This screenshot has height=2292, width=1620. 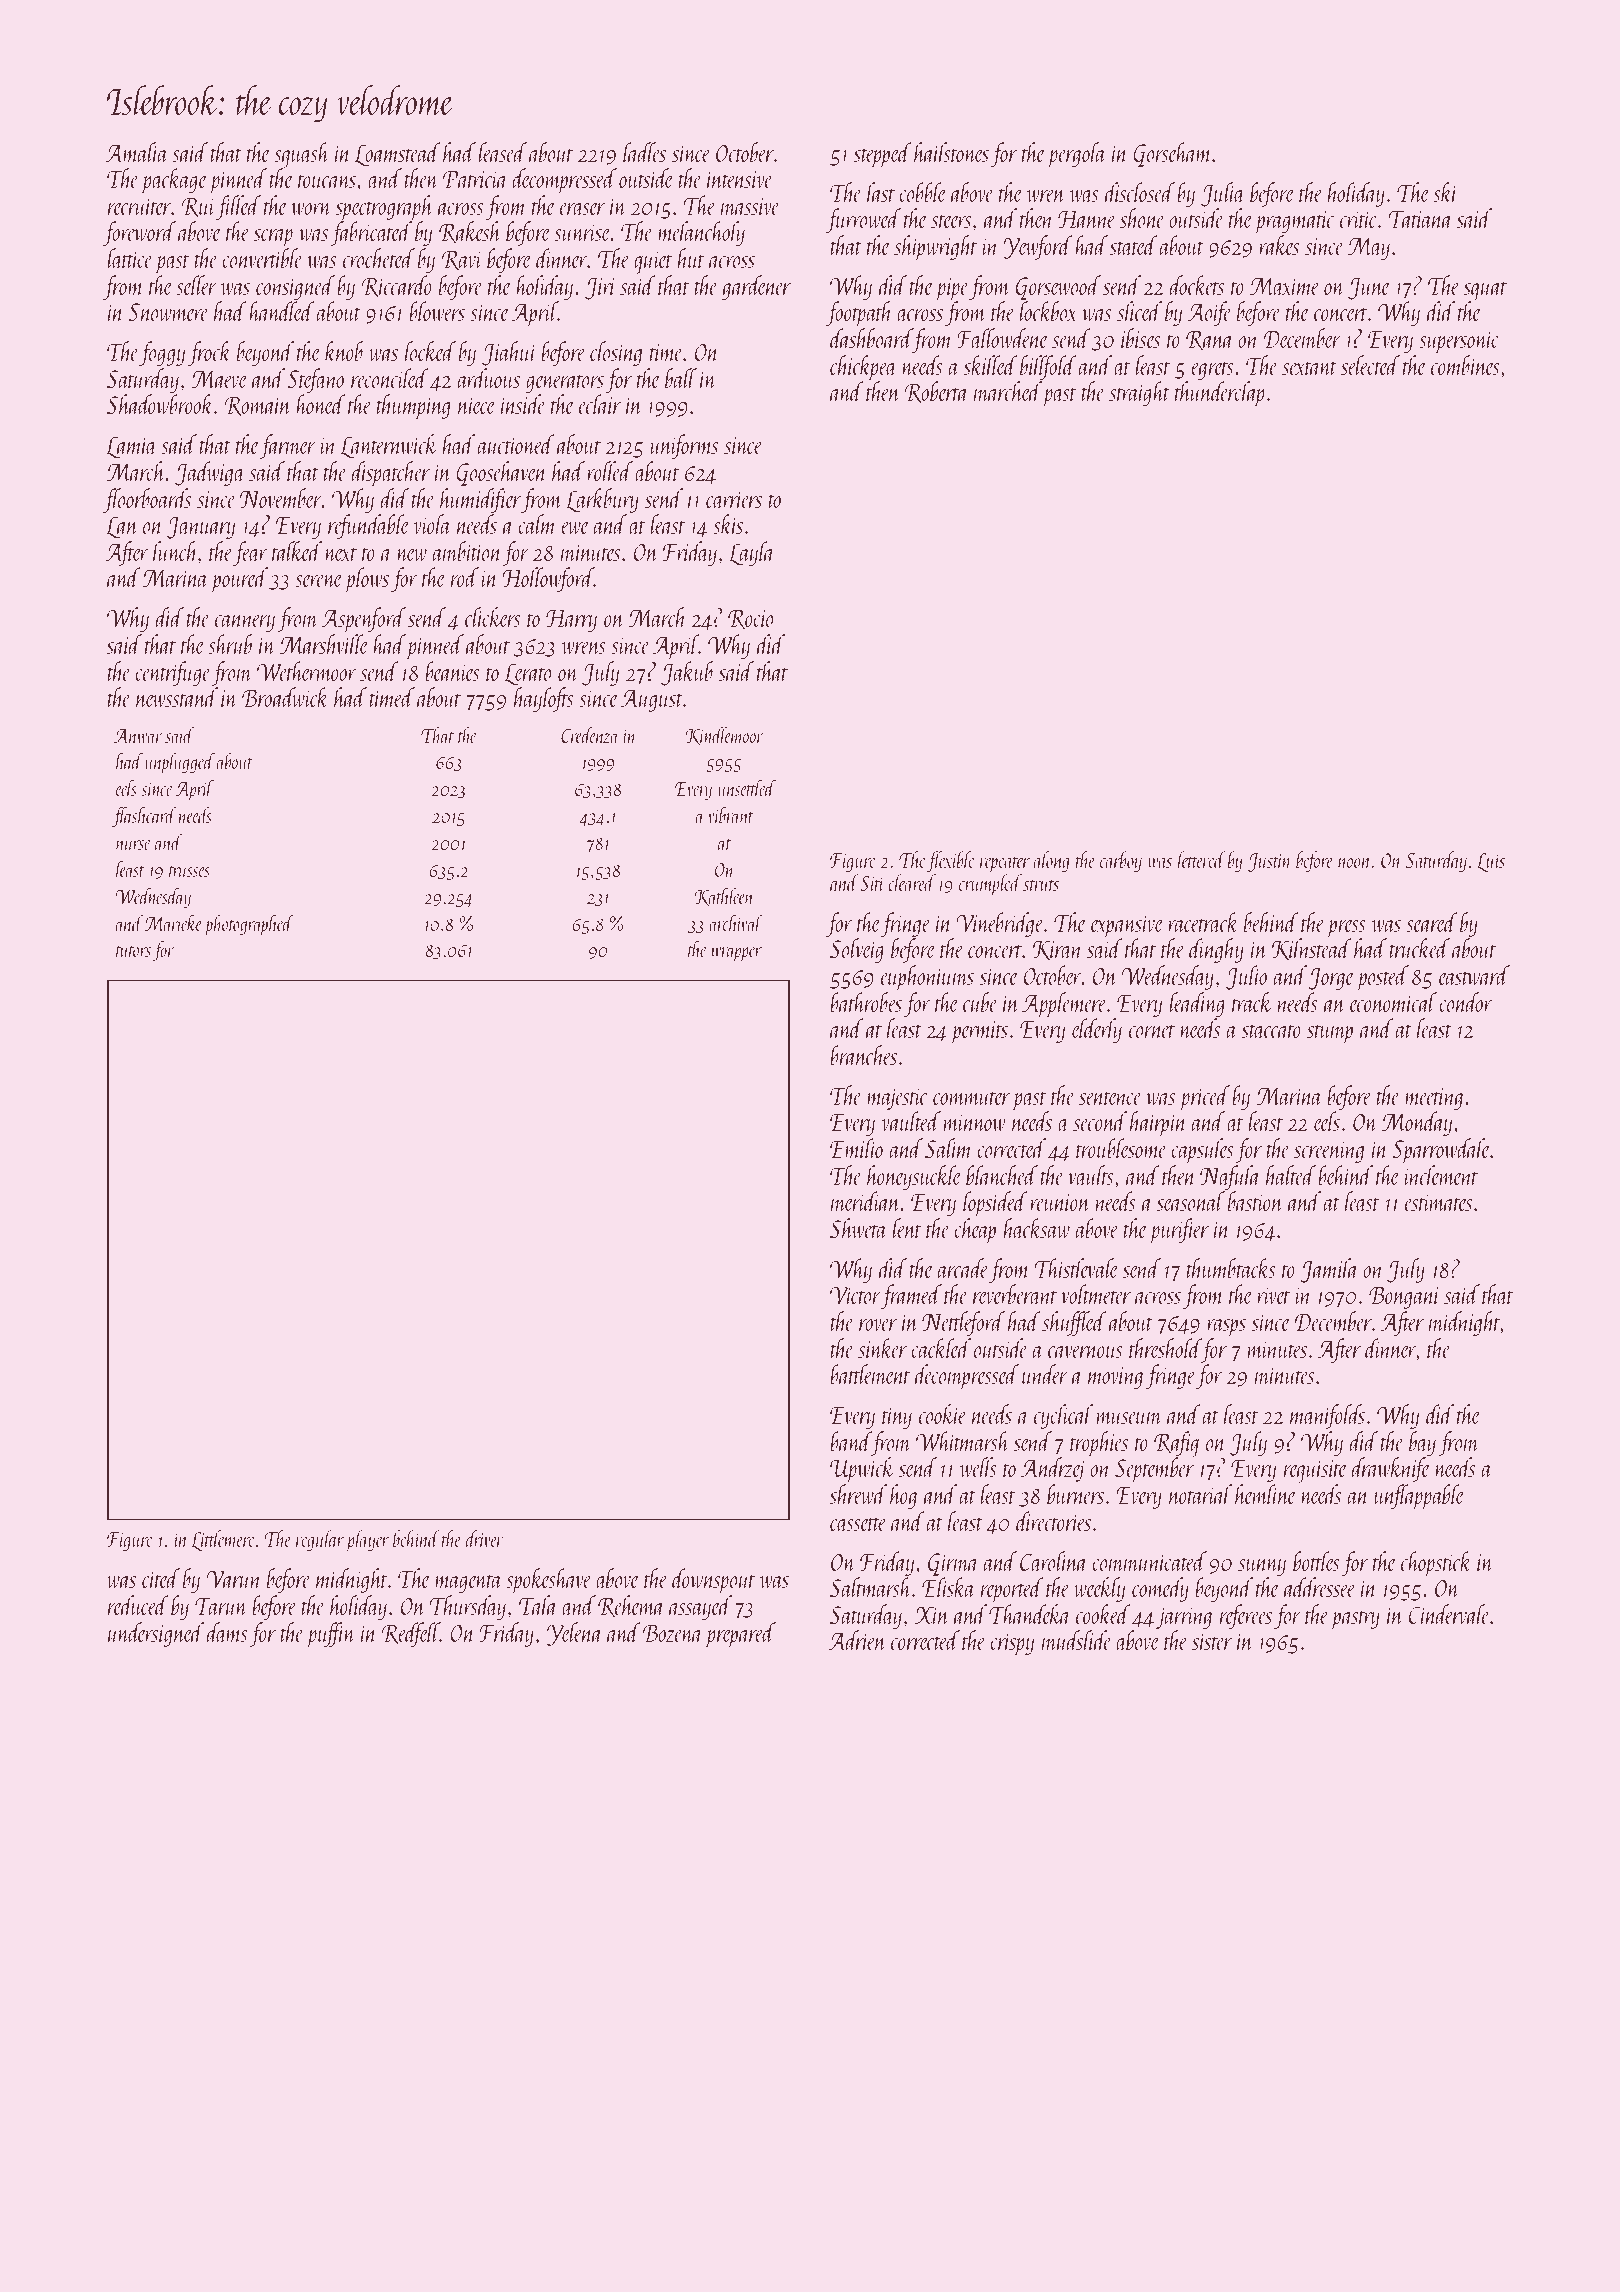 I want to click on stepped, so click(x=883, y=155).
